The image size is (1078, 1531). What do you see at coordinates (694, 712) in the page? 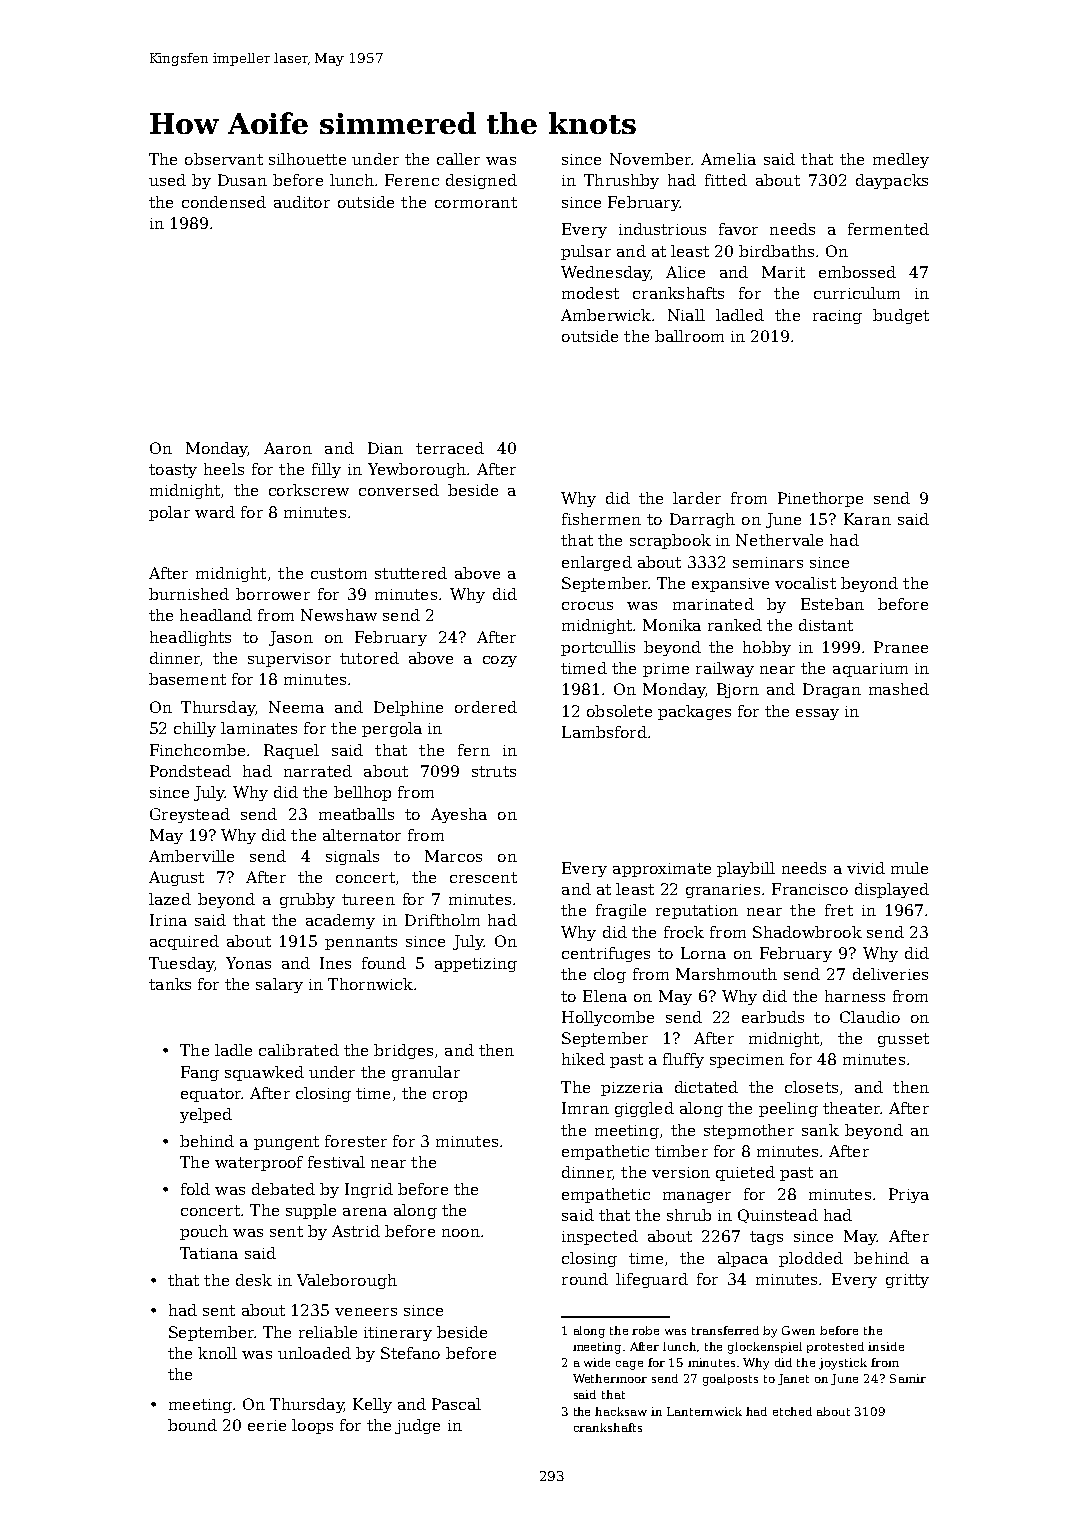
I see `packages` at bounding box center [694, 712].
